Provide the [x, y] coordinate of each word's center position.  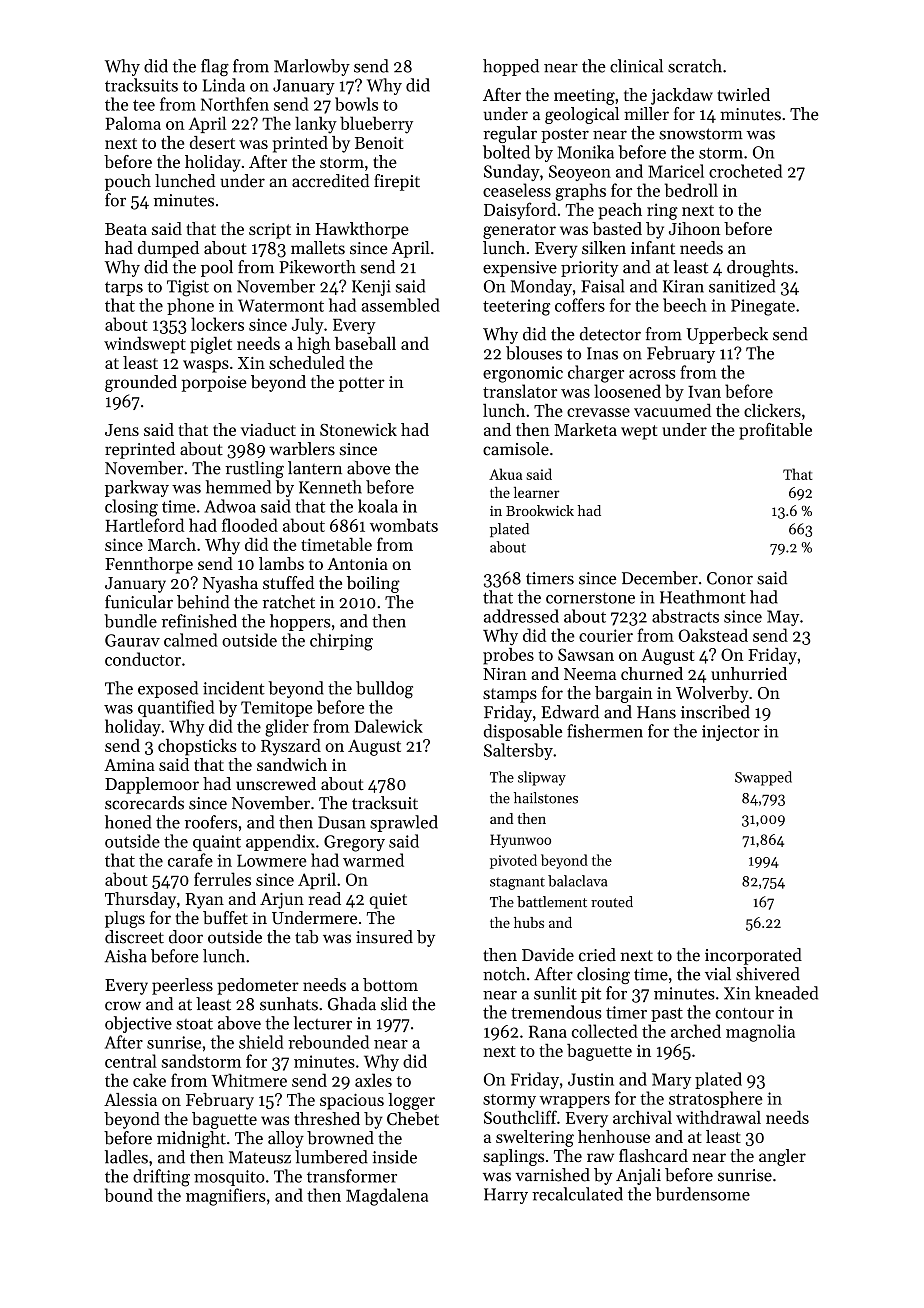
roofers [211, 822]
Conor [730, 578]
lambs [281, 563]
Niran [505, 674]
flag [215, 67]
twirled [743, 94]
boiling [373, 584]
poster [565, 135]
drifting [161, 1178]
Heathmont [703, 597]
